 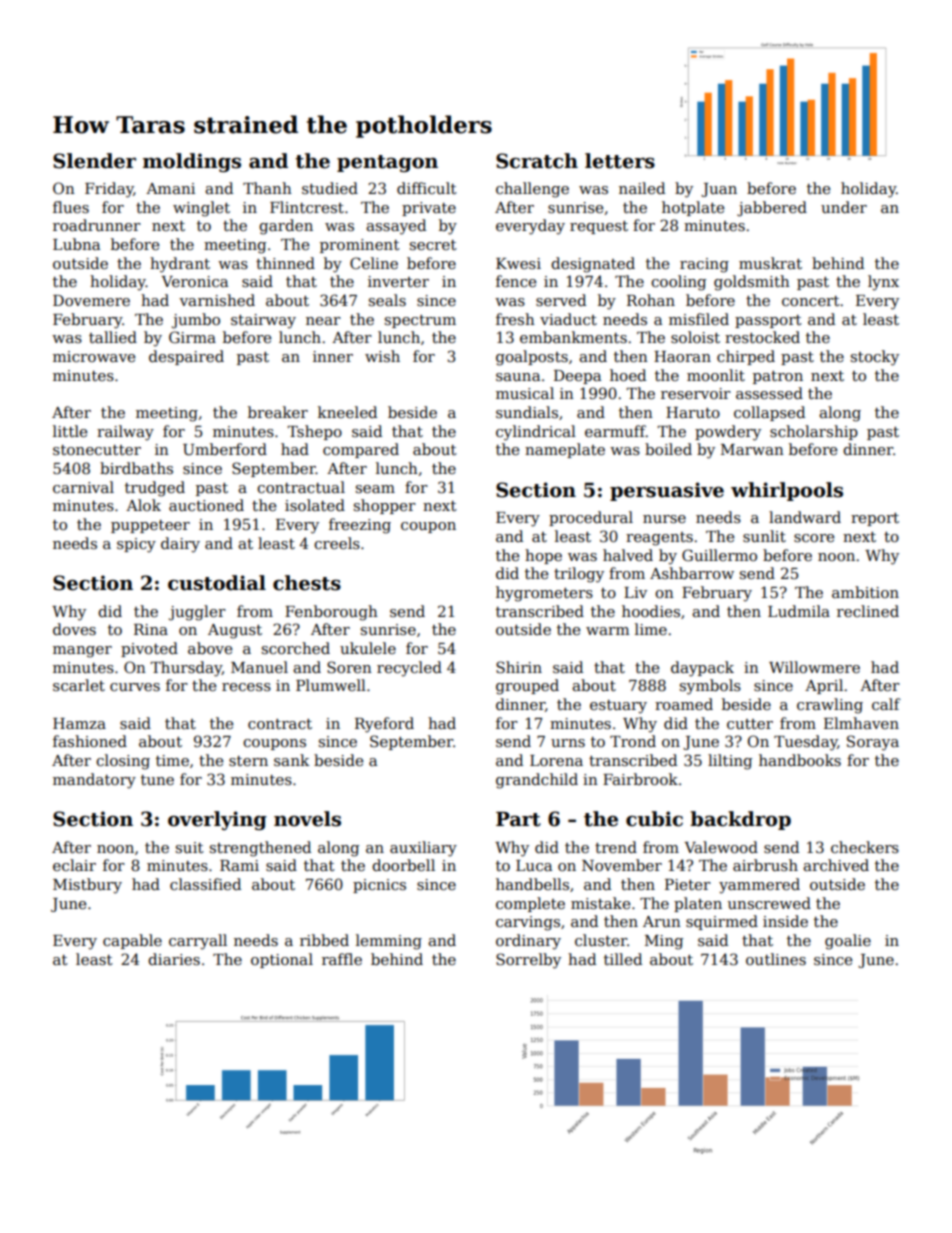 I want to click on under, so click(x=844, y=207).
